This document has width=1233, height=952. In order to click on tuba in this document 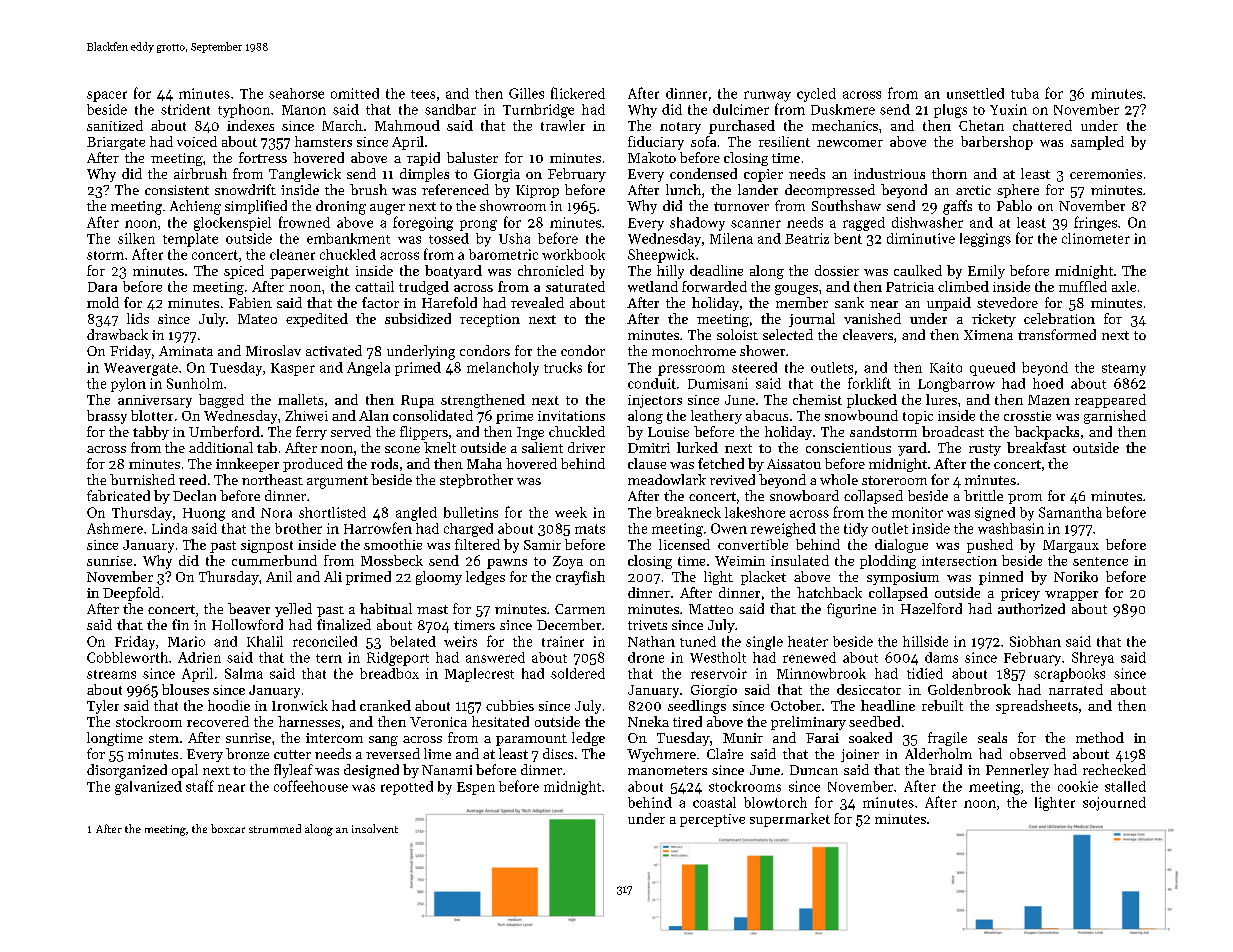, I will do `click(1025, 93)`.
